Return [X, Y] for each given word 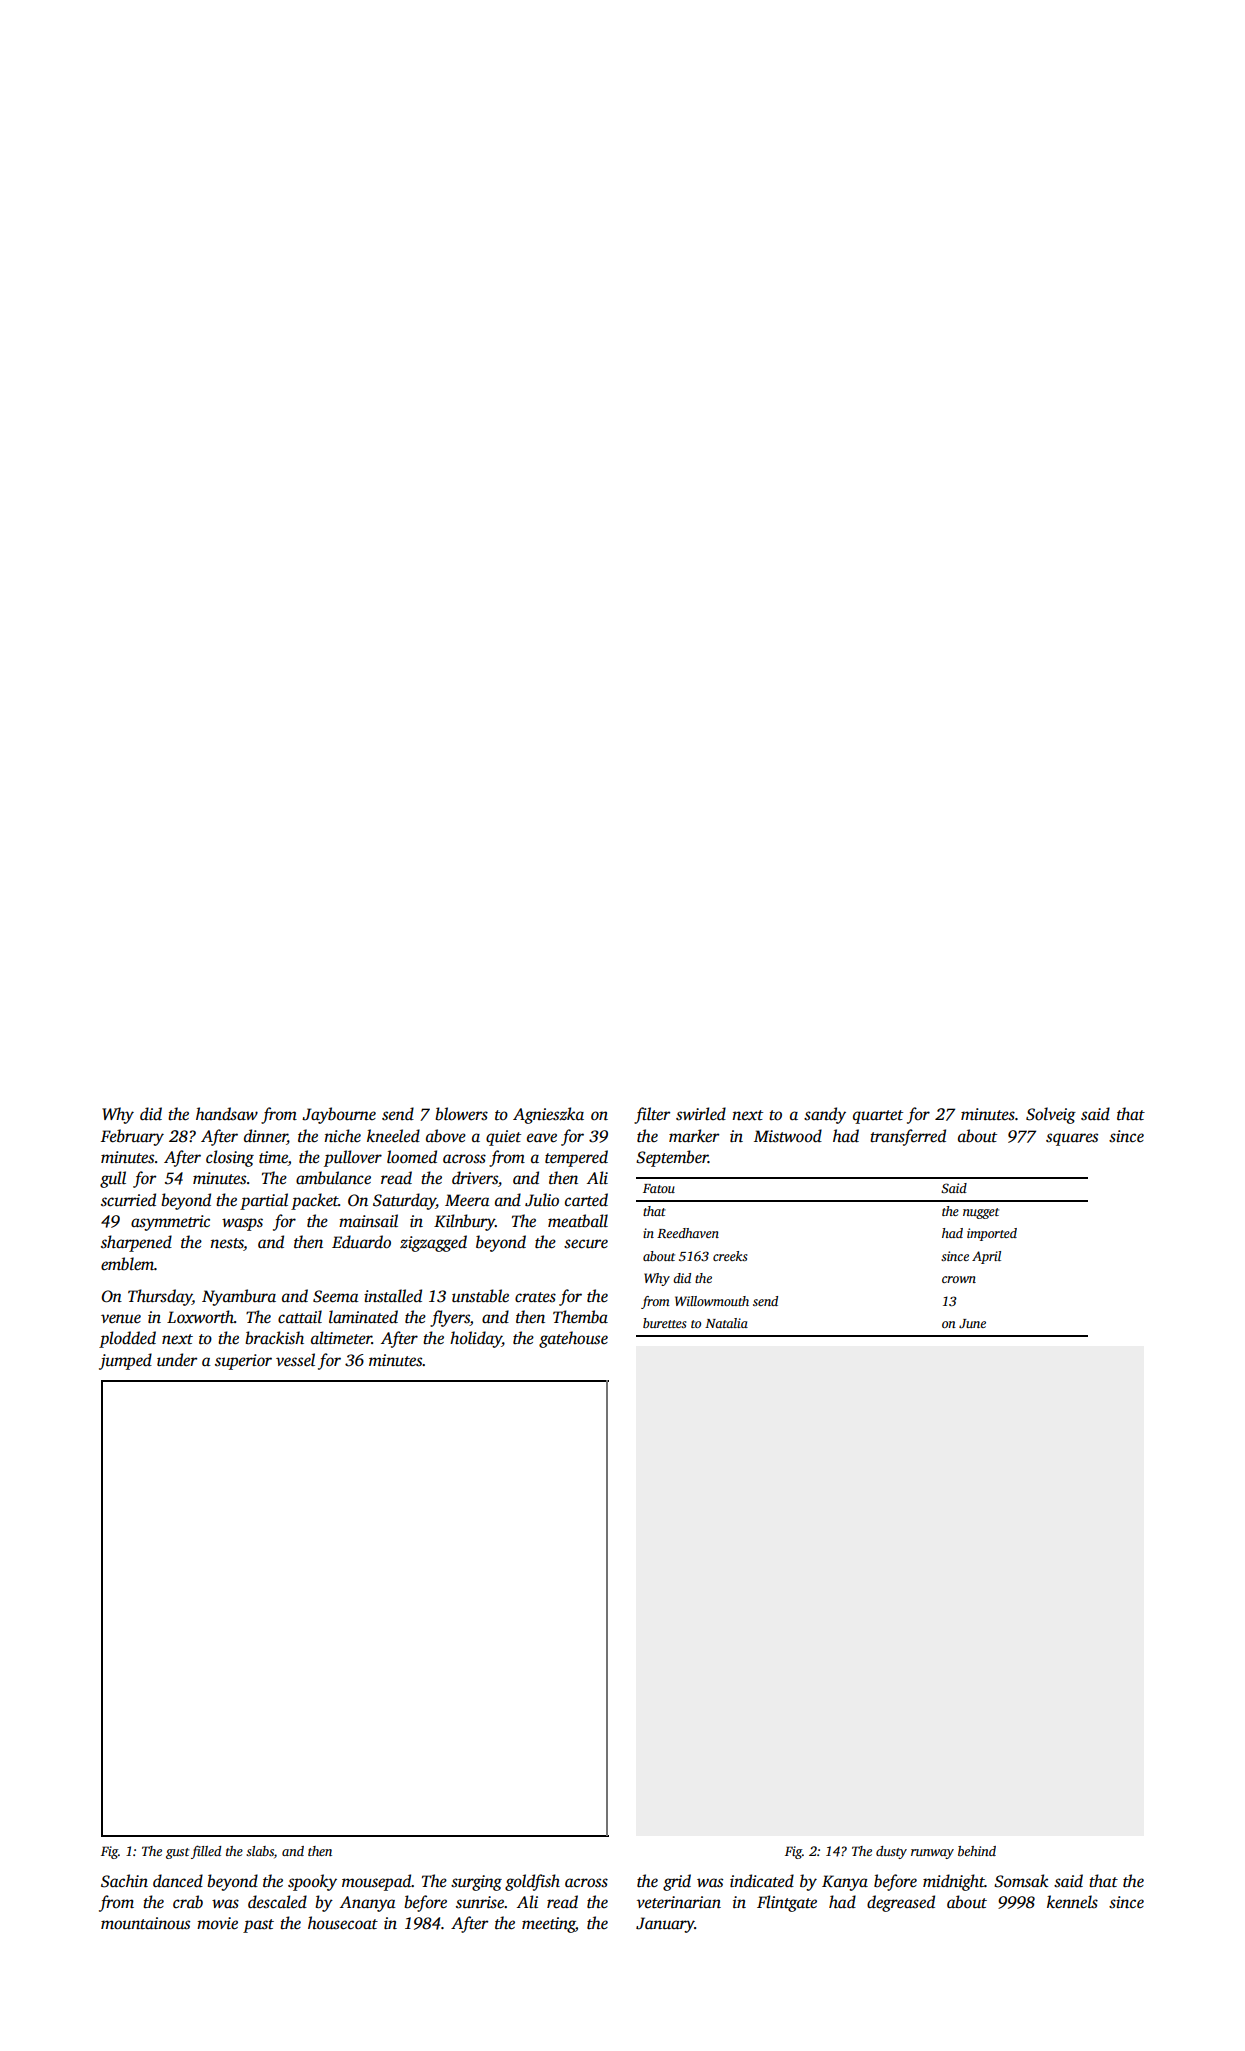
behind [977, 1851]
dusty [891, 1852]
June [972, 1323]
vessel [295, 1360]
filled [206, 1852]
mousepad [377, 1882]
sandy [825, 1115]
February [132, 1137]
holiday [476, 1339]
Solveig [1051, 1115]
